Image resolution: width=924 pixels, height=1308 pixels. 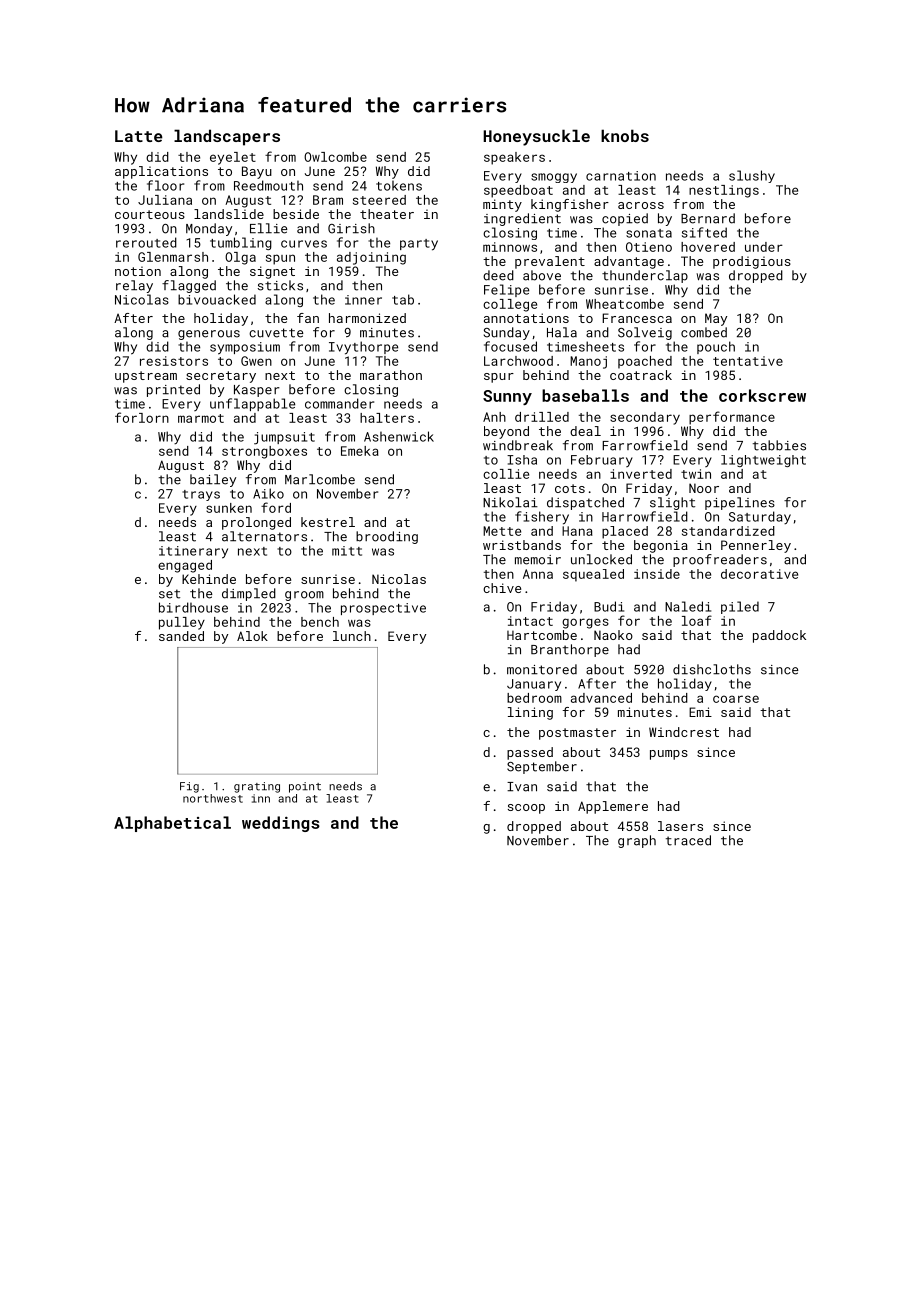 I want to click on generous, so click(x=209, y=335).
